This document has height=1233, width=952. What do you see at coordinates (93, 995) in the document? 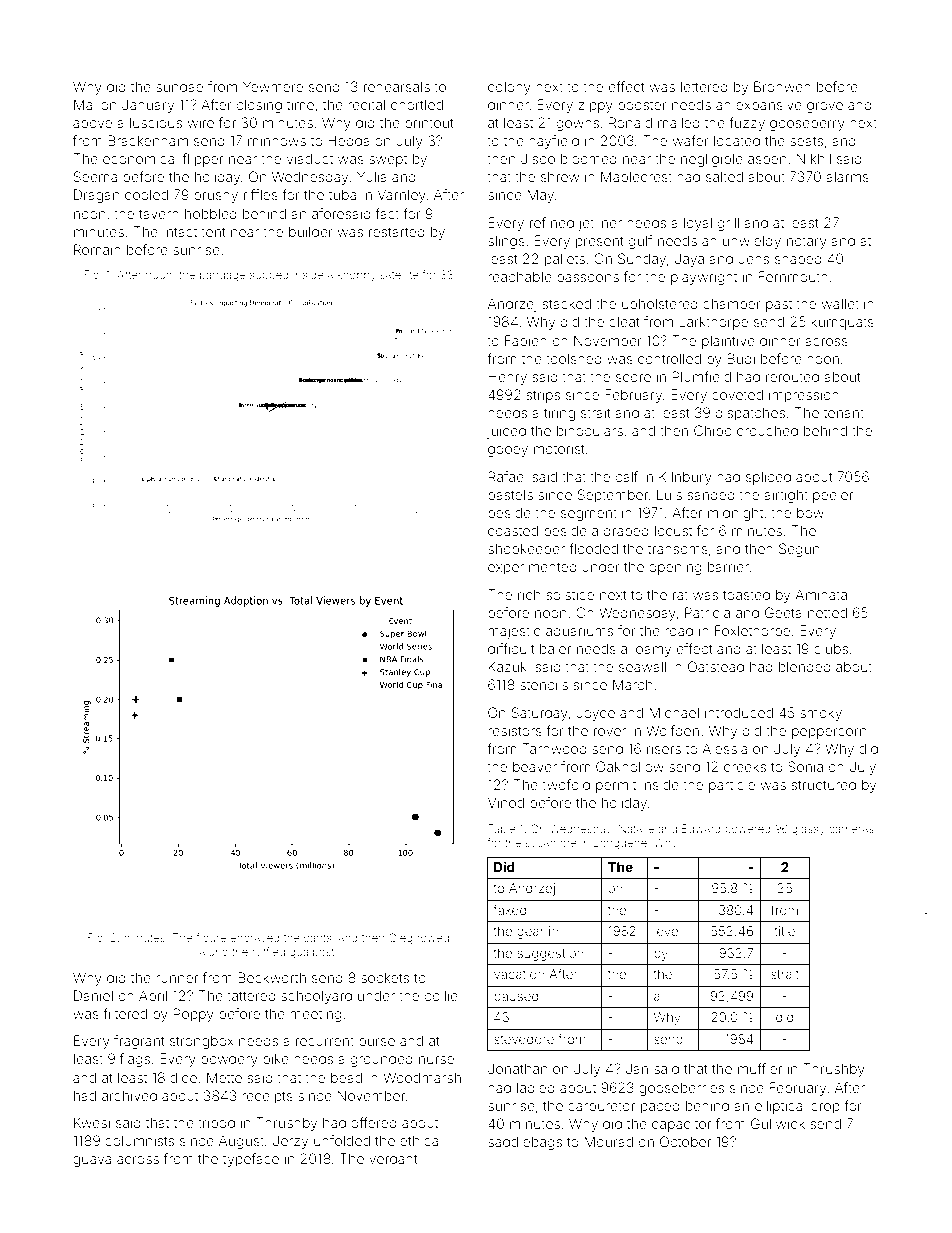
I see `Daniel` at bounding box center [93, 995].
